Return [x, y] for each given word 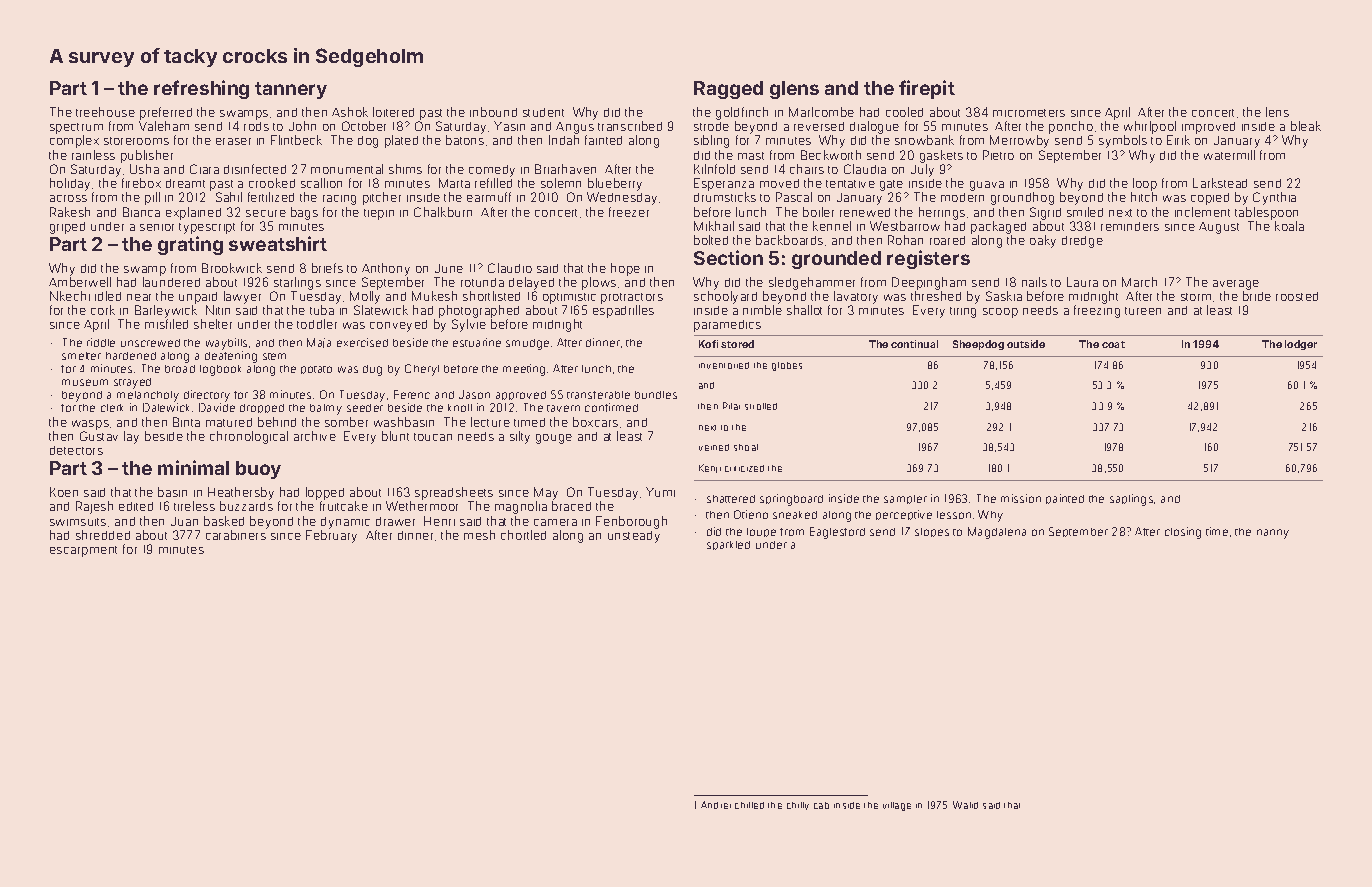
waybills [226, 344]
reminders [1130, 226]
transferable [598, 395]
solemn [561, 183]
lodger [1301, 345]
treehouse [105, 112]
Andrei [716, 805]
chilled [749, 805]
